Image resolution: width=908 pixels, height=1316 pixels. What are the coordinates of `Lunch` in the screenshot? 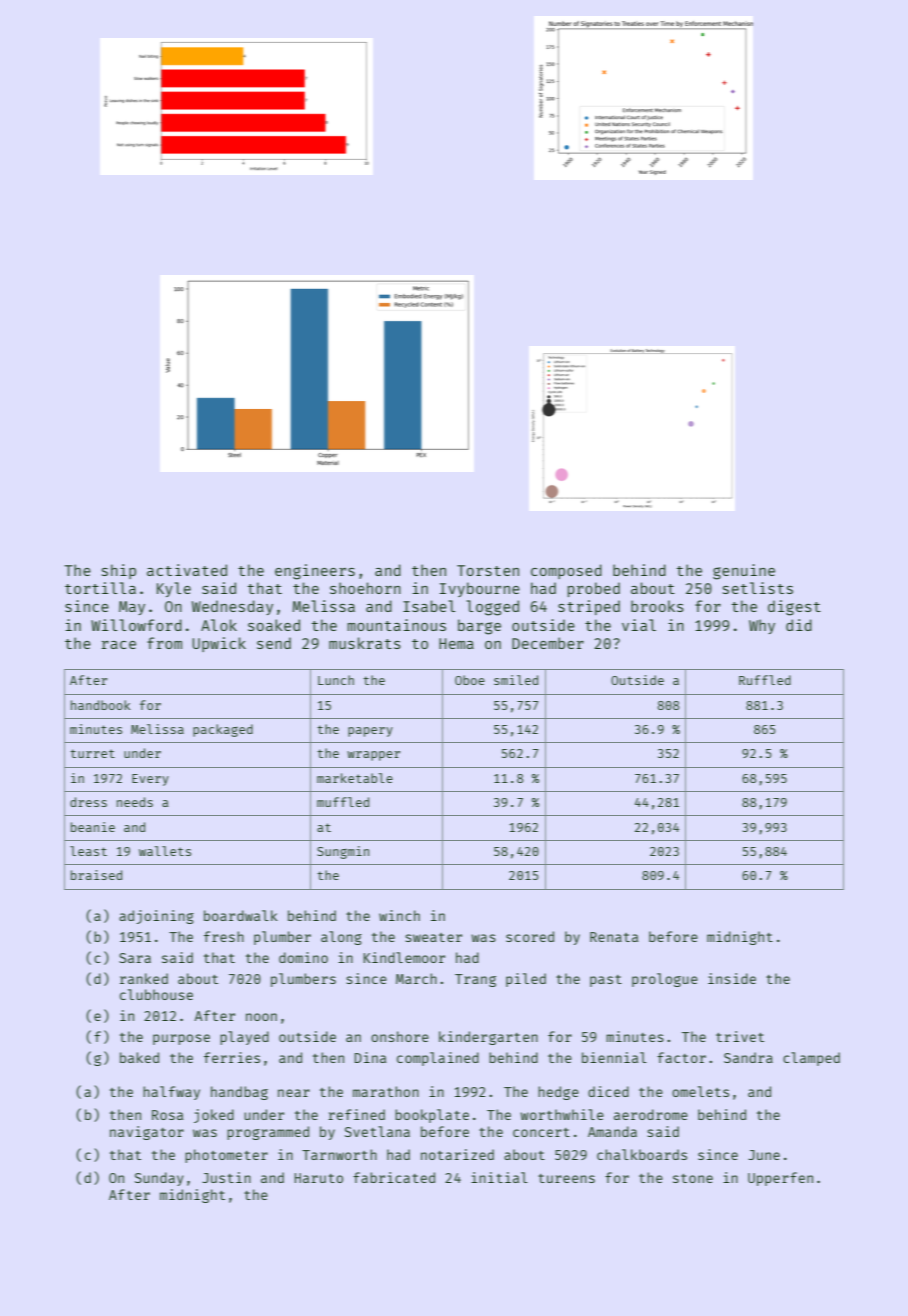 It's located at (336, 680).
